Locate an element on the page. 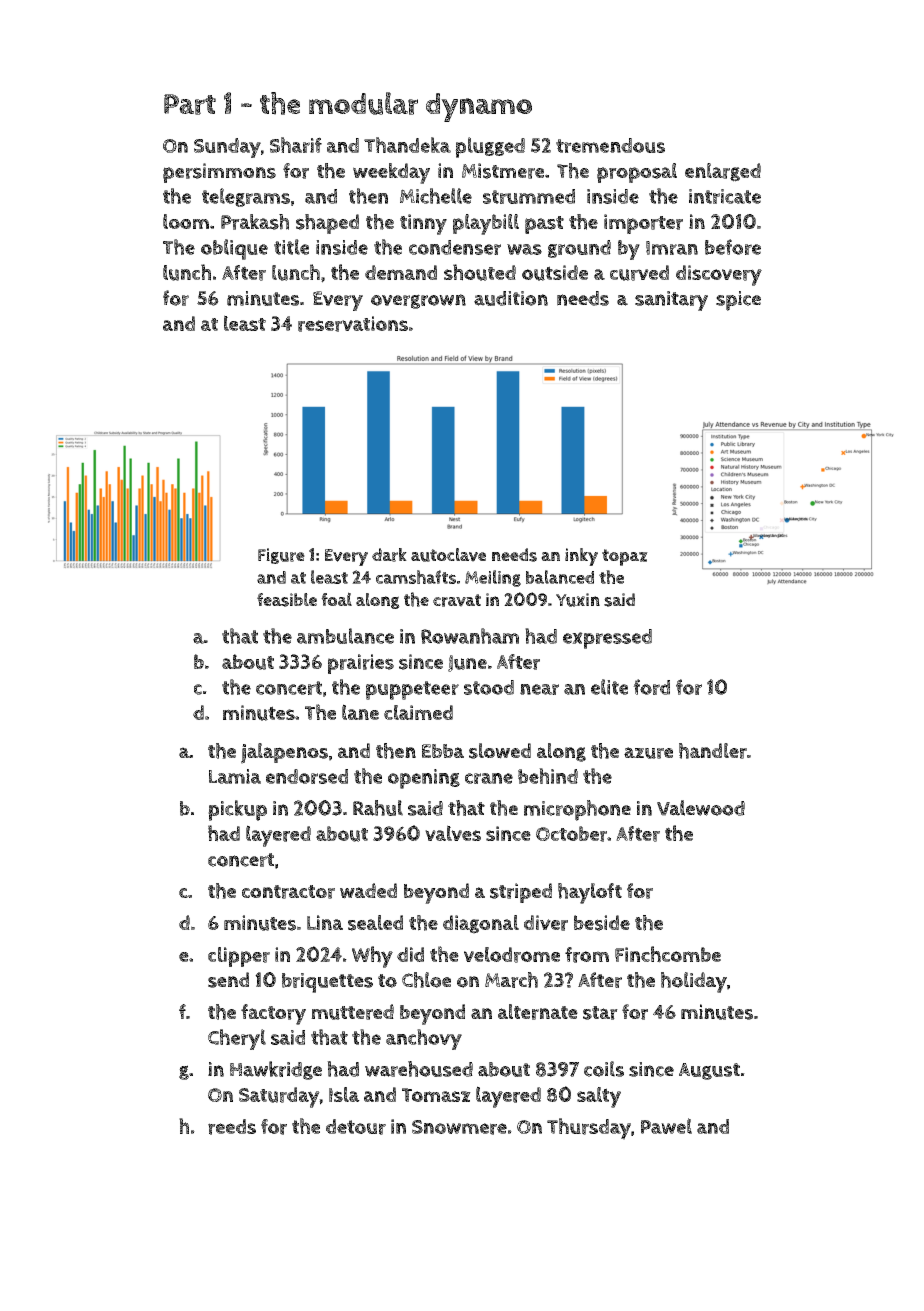 The height and width of the document is (1311, 924). feasible is located at coordinates (287, 600).
